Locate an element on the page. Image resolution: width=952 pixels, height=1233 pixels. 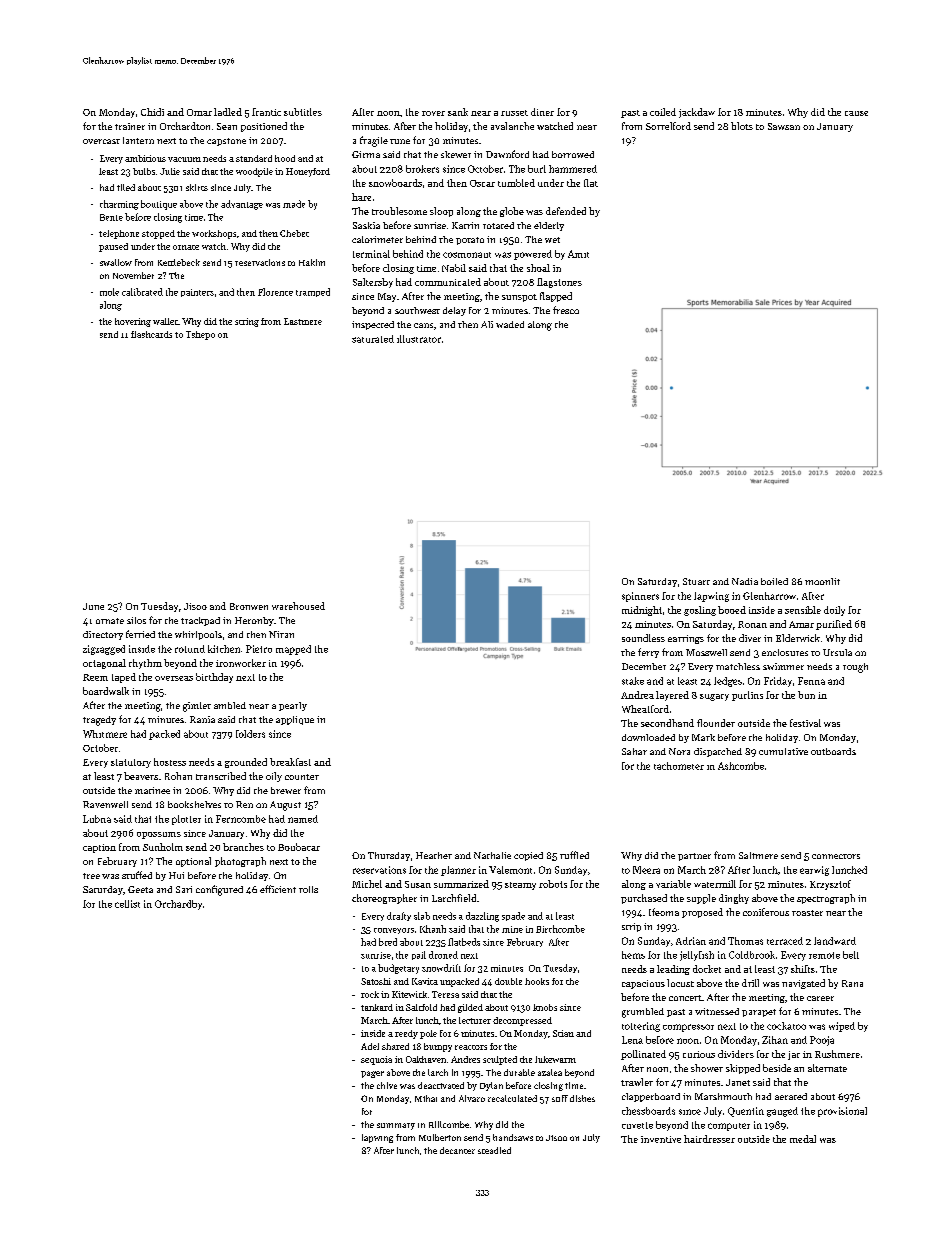
hovering is located at coordinates (133, 322).
